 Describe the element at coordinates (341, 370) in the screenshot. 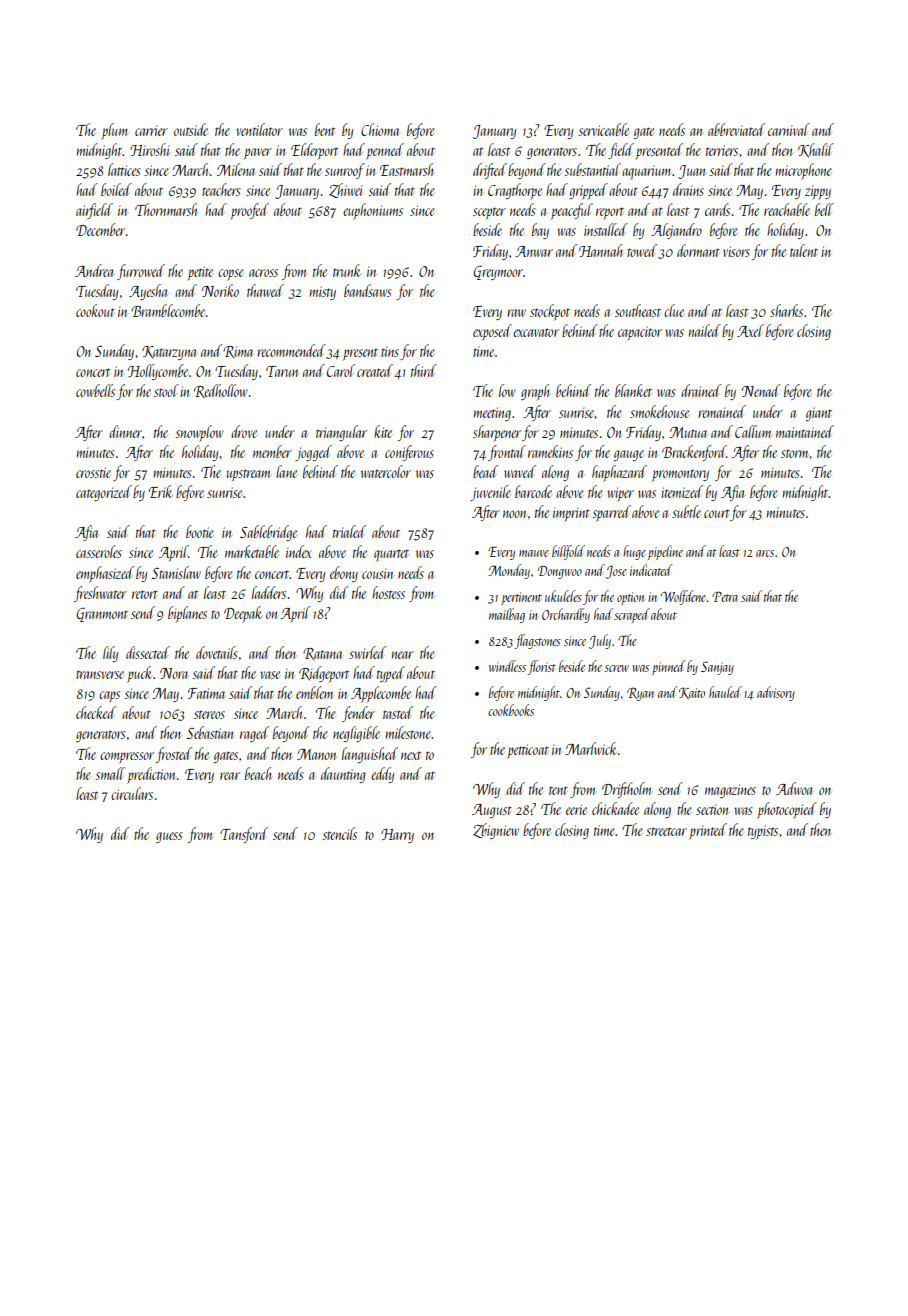

I see `Carol` at that location.
